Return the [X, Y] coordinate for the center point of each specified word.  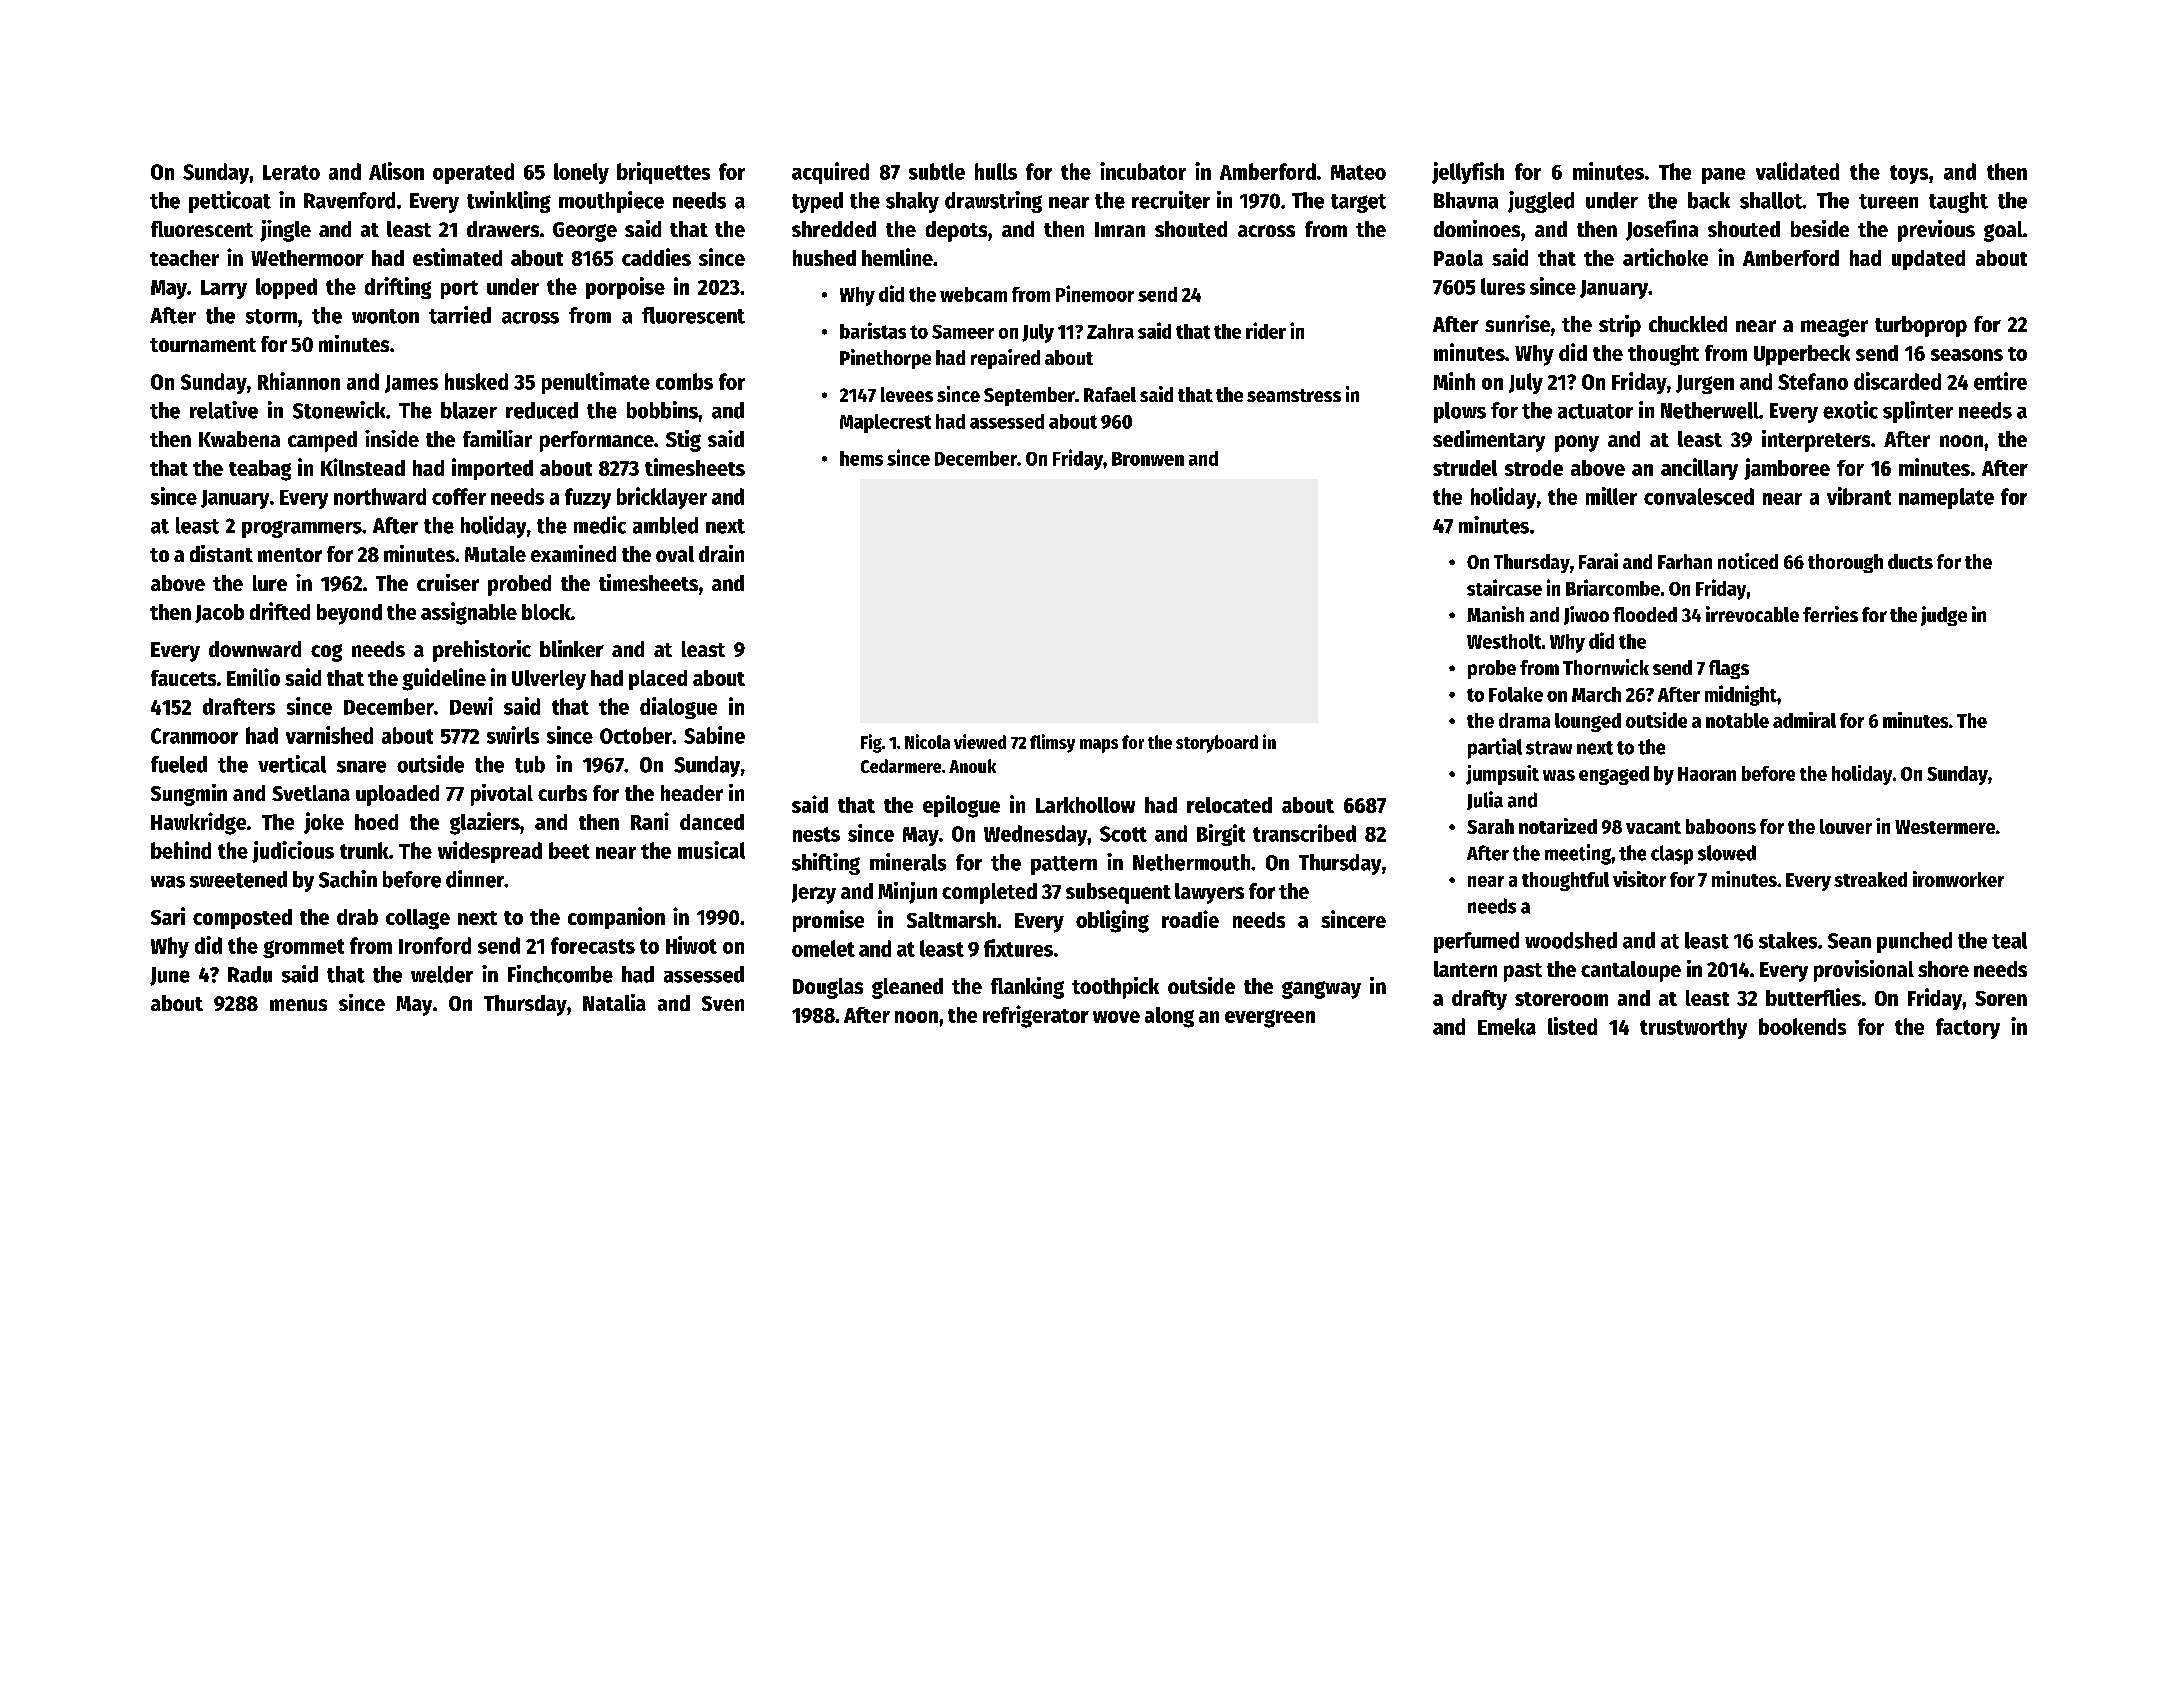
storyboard [1217, 744]
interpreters [1816, 441]
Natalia [614, 1002]
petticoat [230, 202]
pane [1723, 176]
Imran [1120, 229]
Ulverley [549, 680]
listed [1572, 1026]
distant [221, 553]
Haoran [1707, 774]
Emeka [1507, 1026]
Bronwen [1148, 459]
